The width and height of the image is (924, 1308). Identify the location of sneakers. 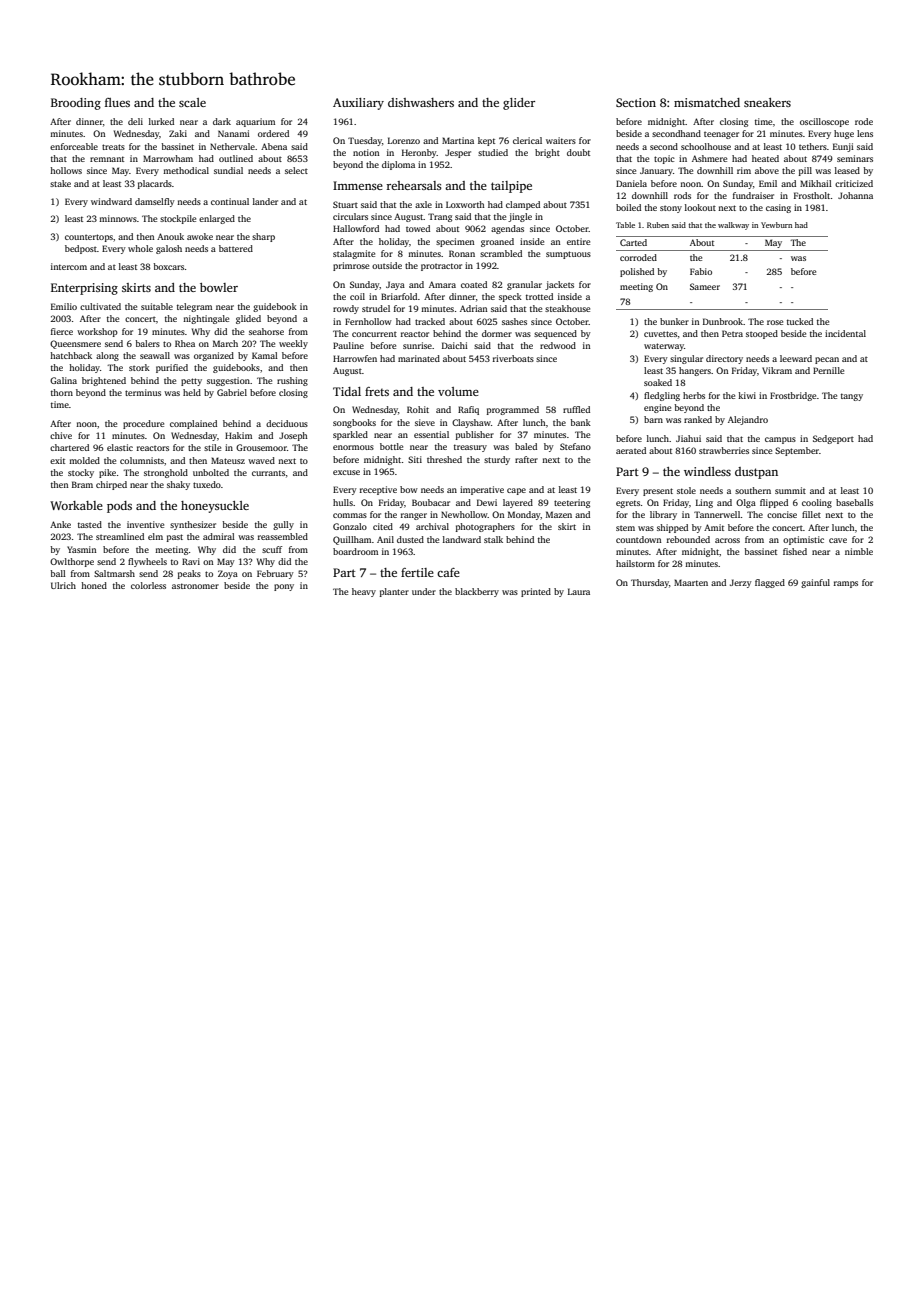
(767, 102).
